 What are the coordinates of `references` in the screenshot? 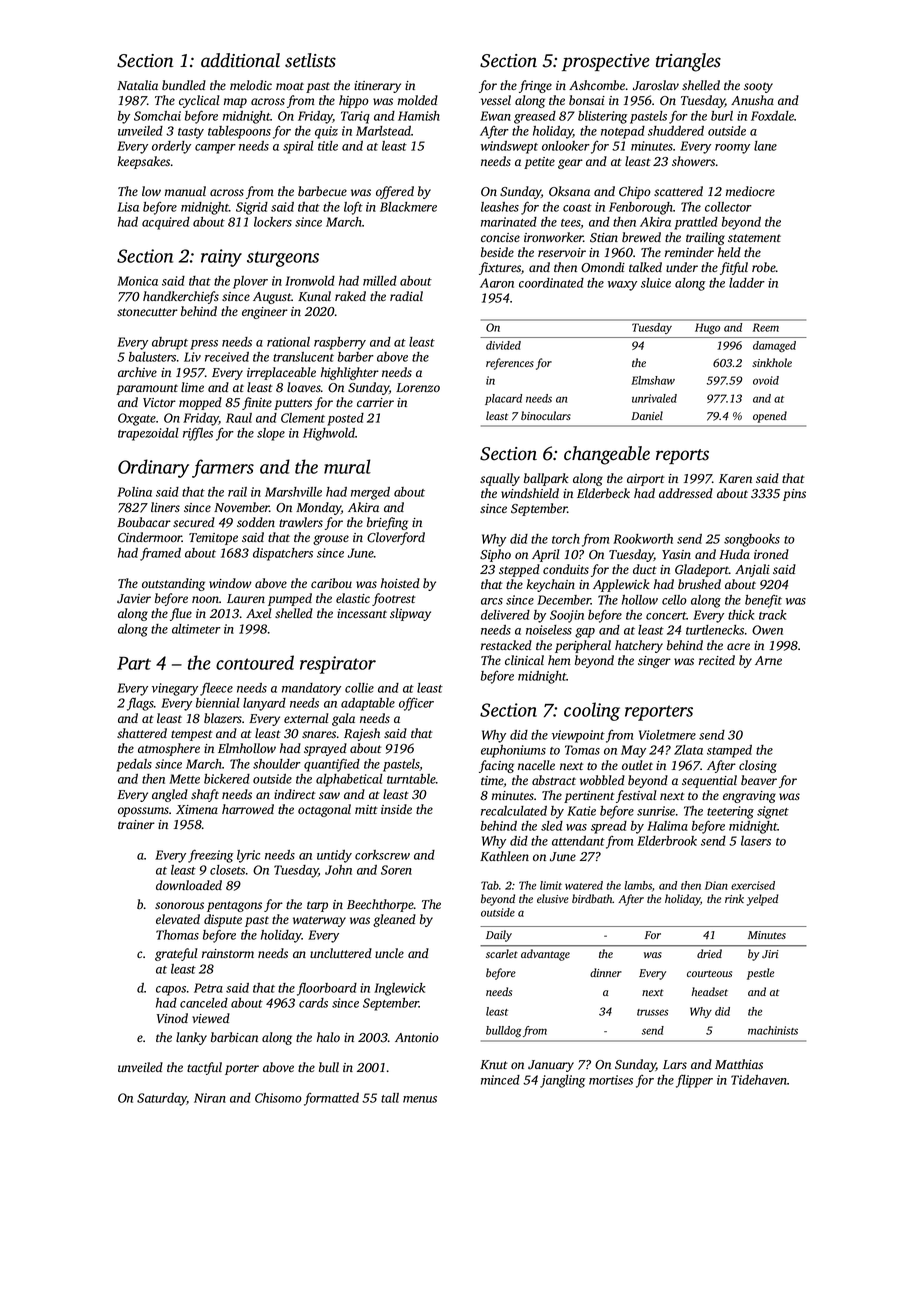 It's located at (510, 364).
